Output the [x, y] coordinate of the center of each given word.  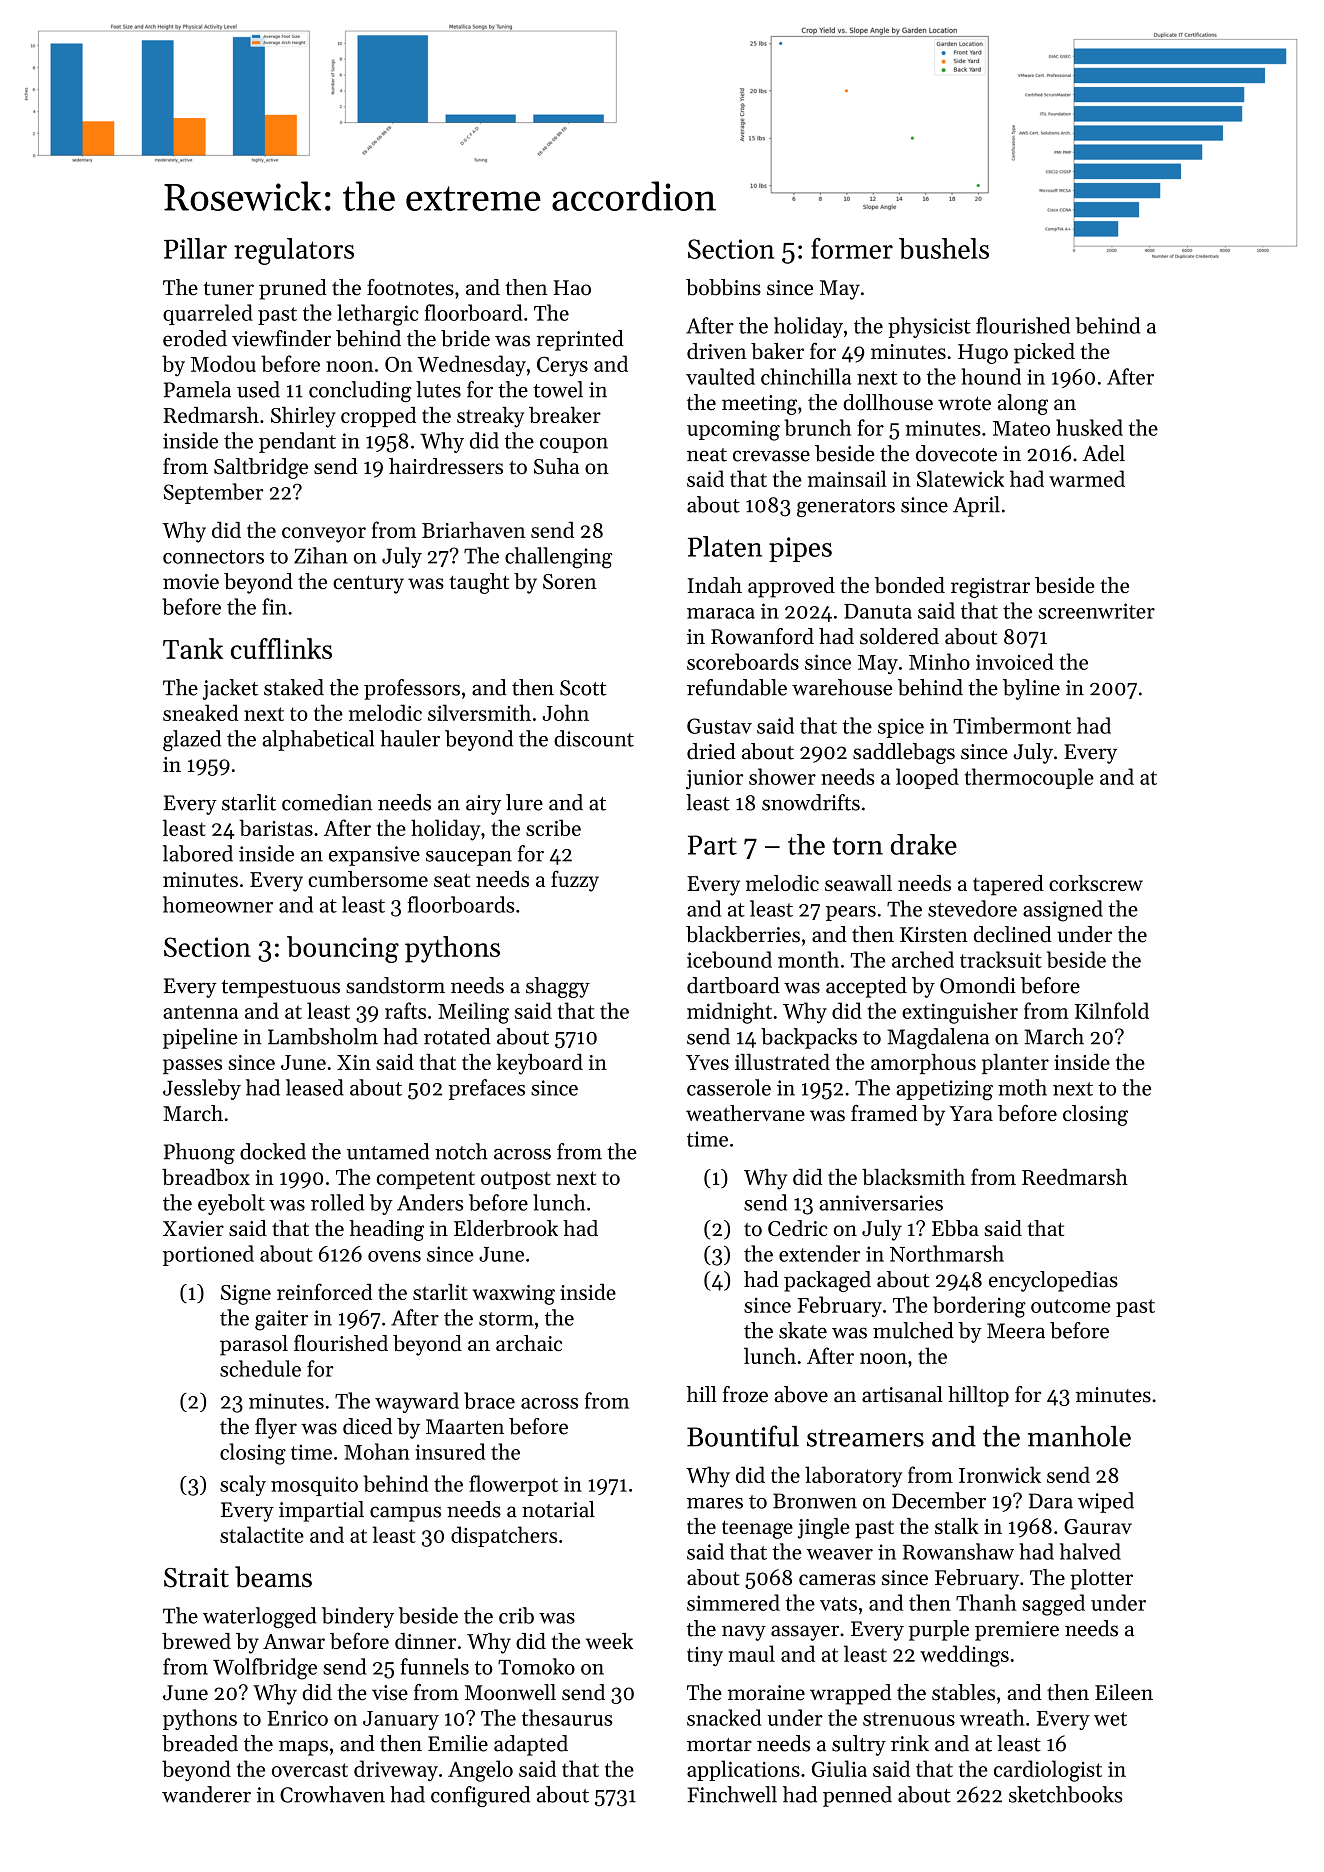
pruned [293, 289]
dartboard [733, 985]
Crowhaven [332, 1794]
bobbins [723, 287]
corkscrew [1096, 883]
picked [1044, 353]
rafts [405, 1010]
